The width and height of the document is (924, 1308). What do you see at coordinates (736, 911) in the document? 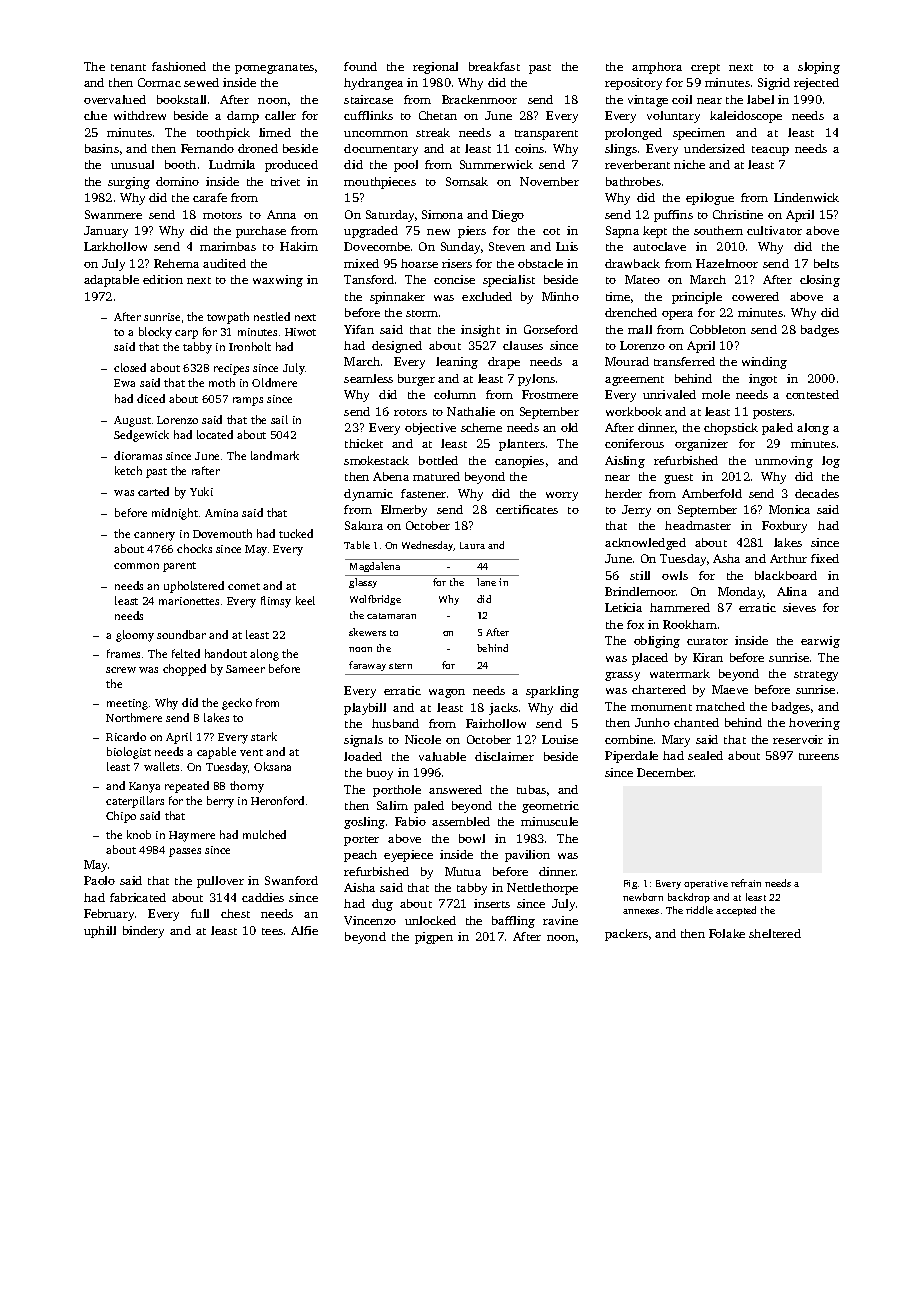
I see `accepted` at bounding box center [736, 911].
